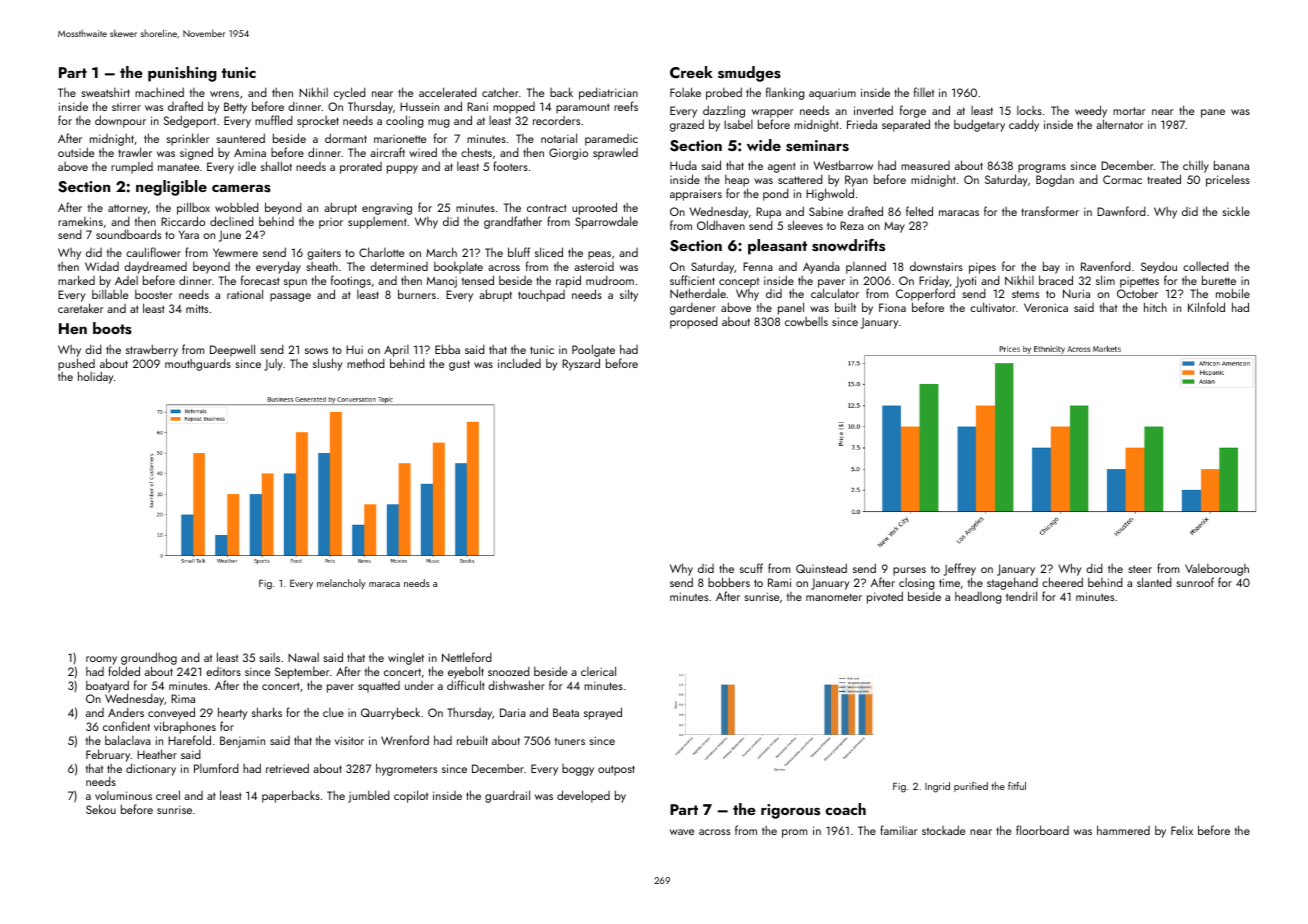 This page has width=1308, height=924. Describe the element at coordinates (1196, 166) in the page. I see `chilly` at that location.
